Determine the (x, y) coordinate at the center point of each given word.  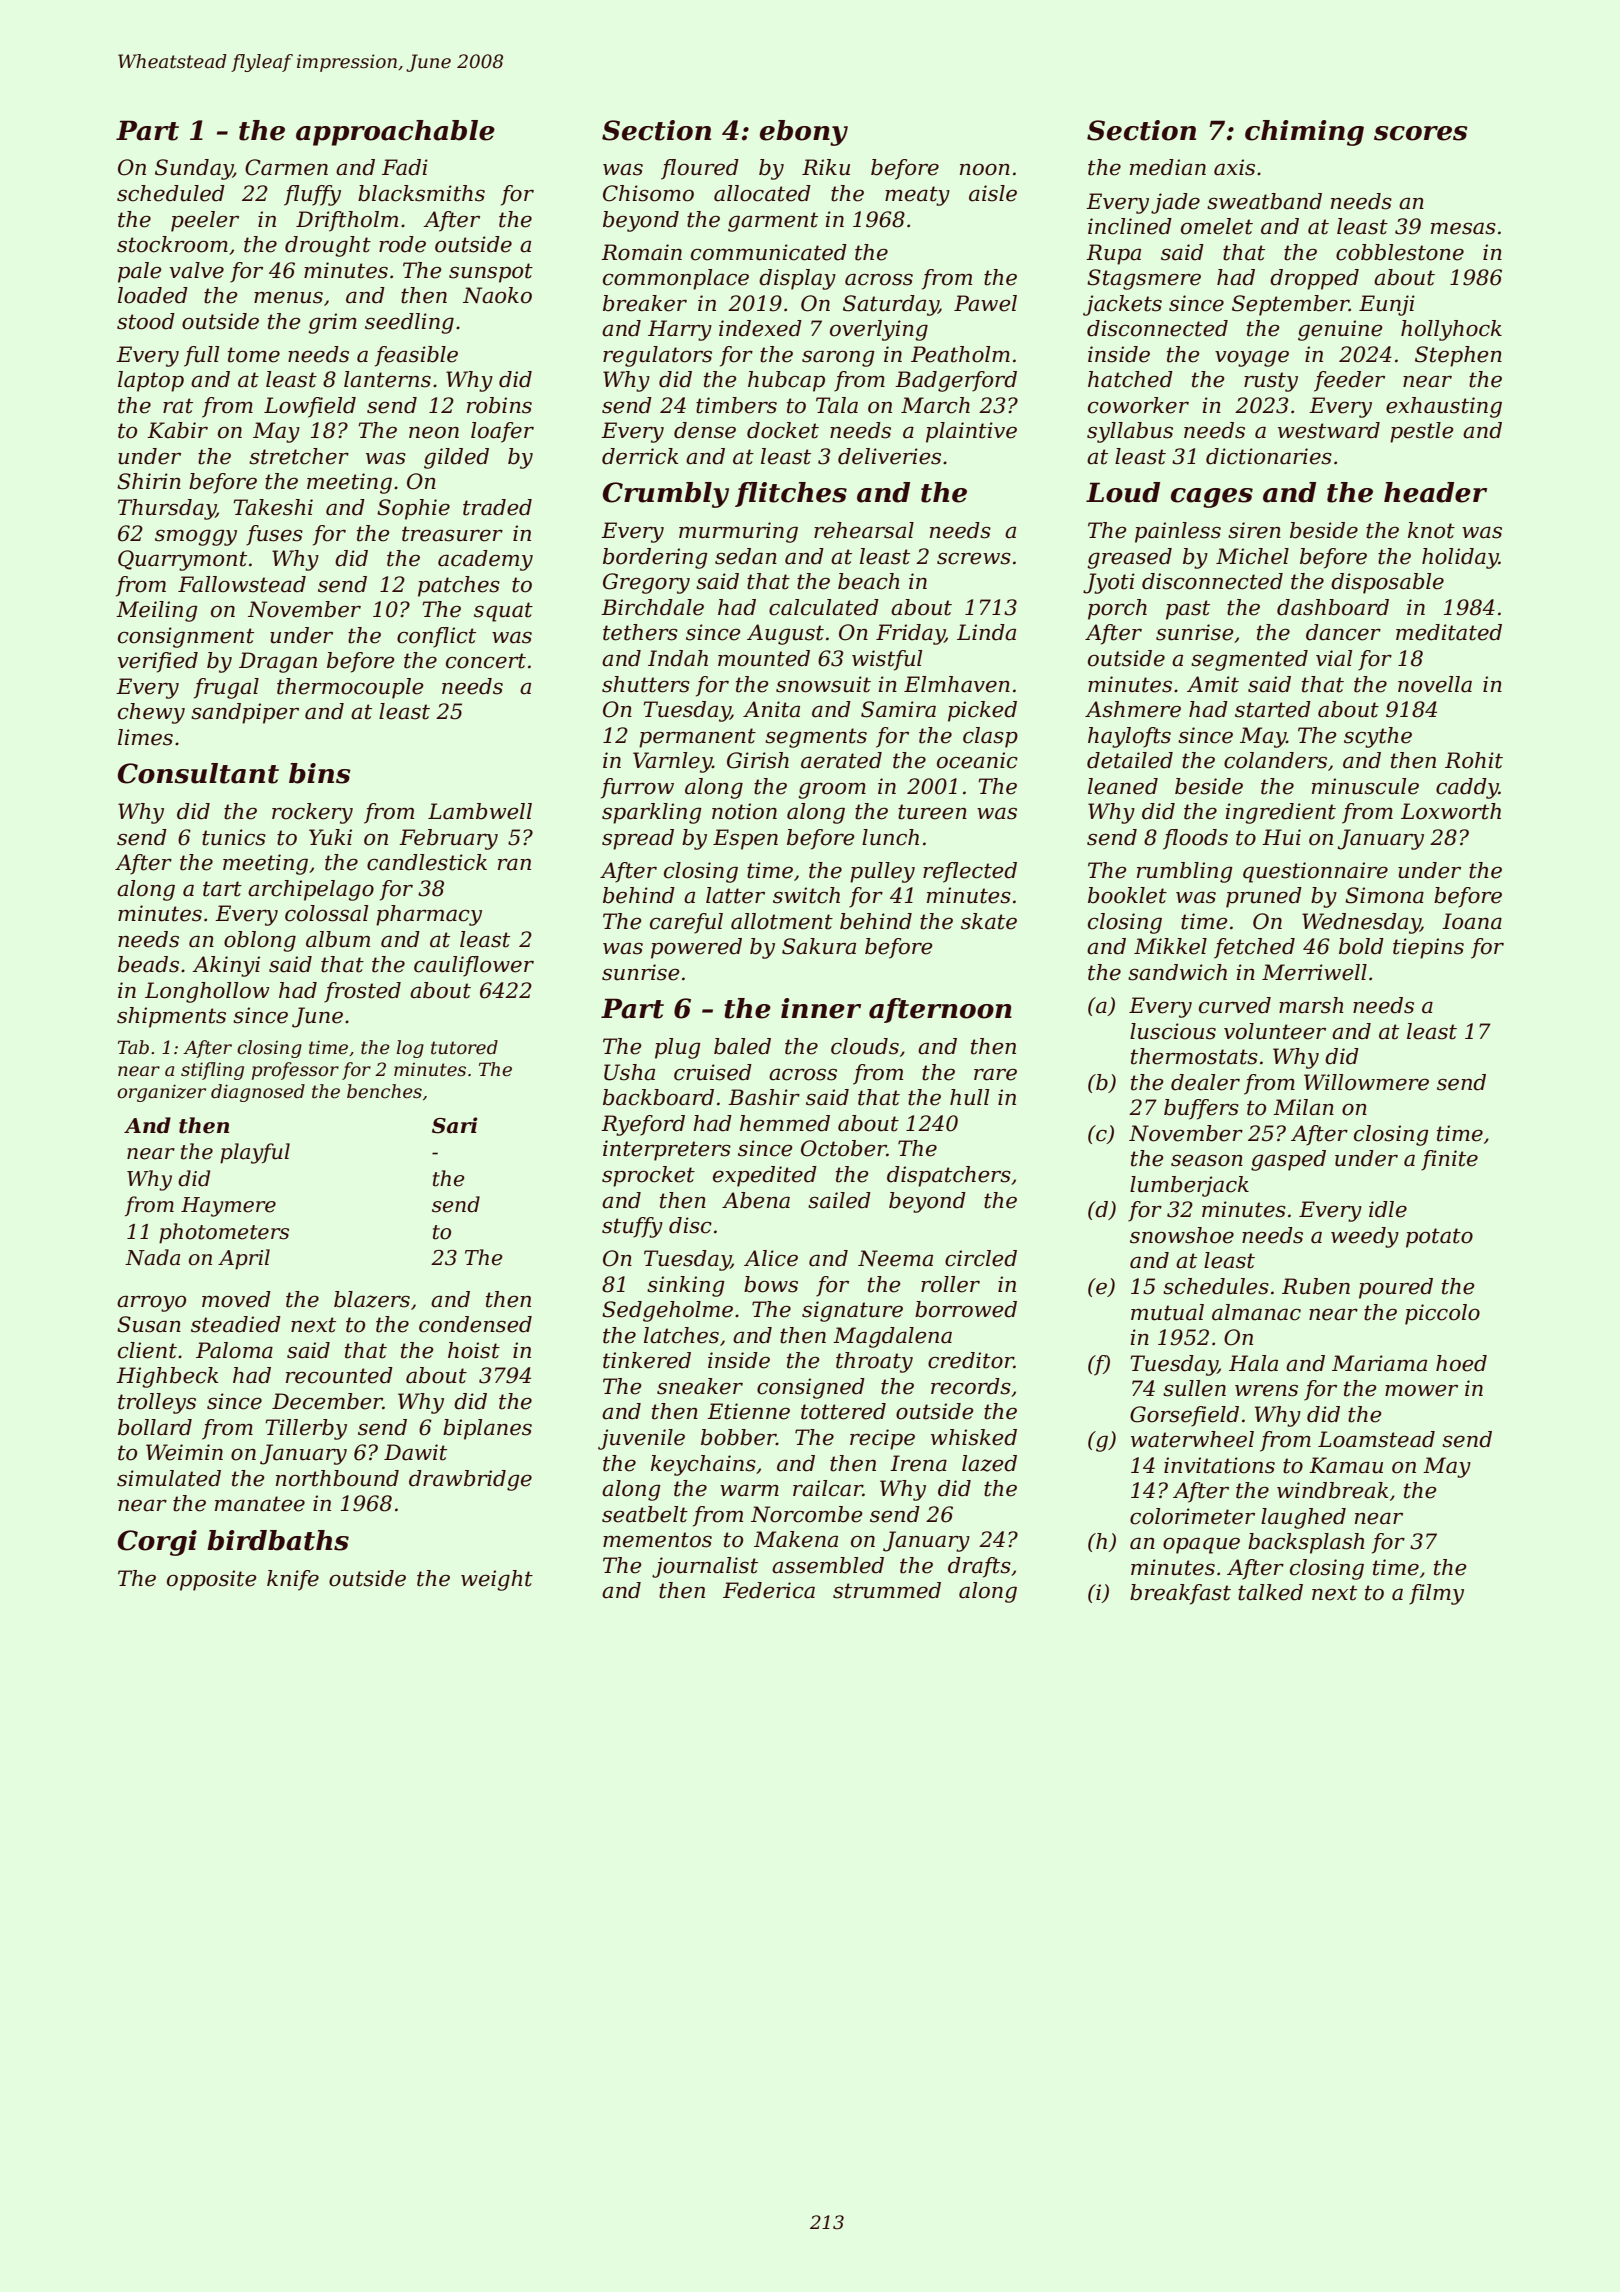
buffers (1201, 1109)
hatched (1130, 379)
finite (1449, 1160)
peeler (205, 221)
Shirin (149, 481)
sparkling (652, 813)
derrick (640, 456)
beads (148, 964)
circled (981, 1258)
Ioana (1472, 921)
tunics (234, 837)
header (1435, 492)
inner (821, 1008)
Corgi (157, 1543)
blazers (372, 1299)
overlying (879, 330)
